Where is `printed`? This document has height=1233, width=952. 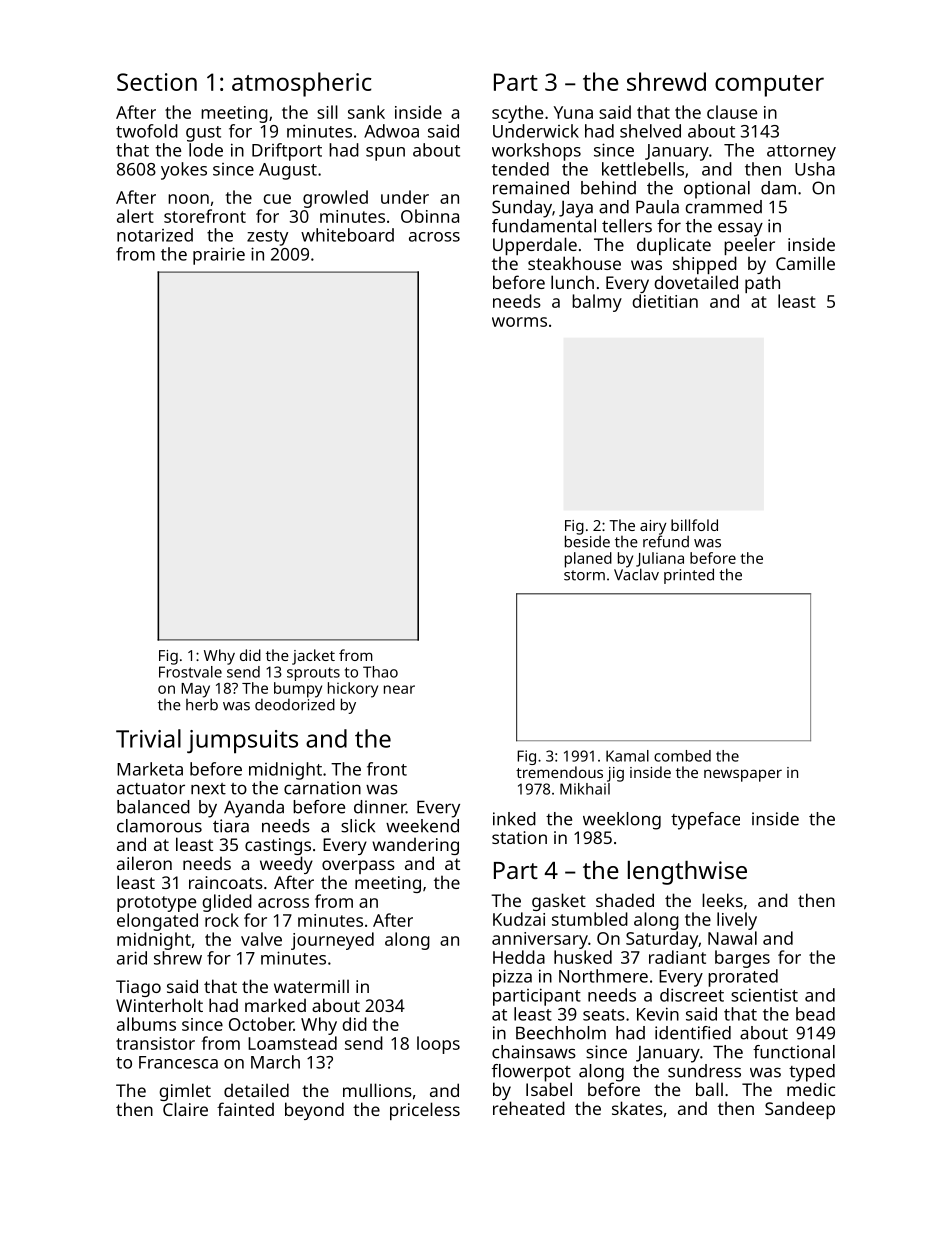
printed is located at coordinates (689, 576).
